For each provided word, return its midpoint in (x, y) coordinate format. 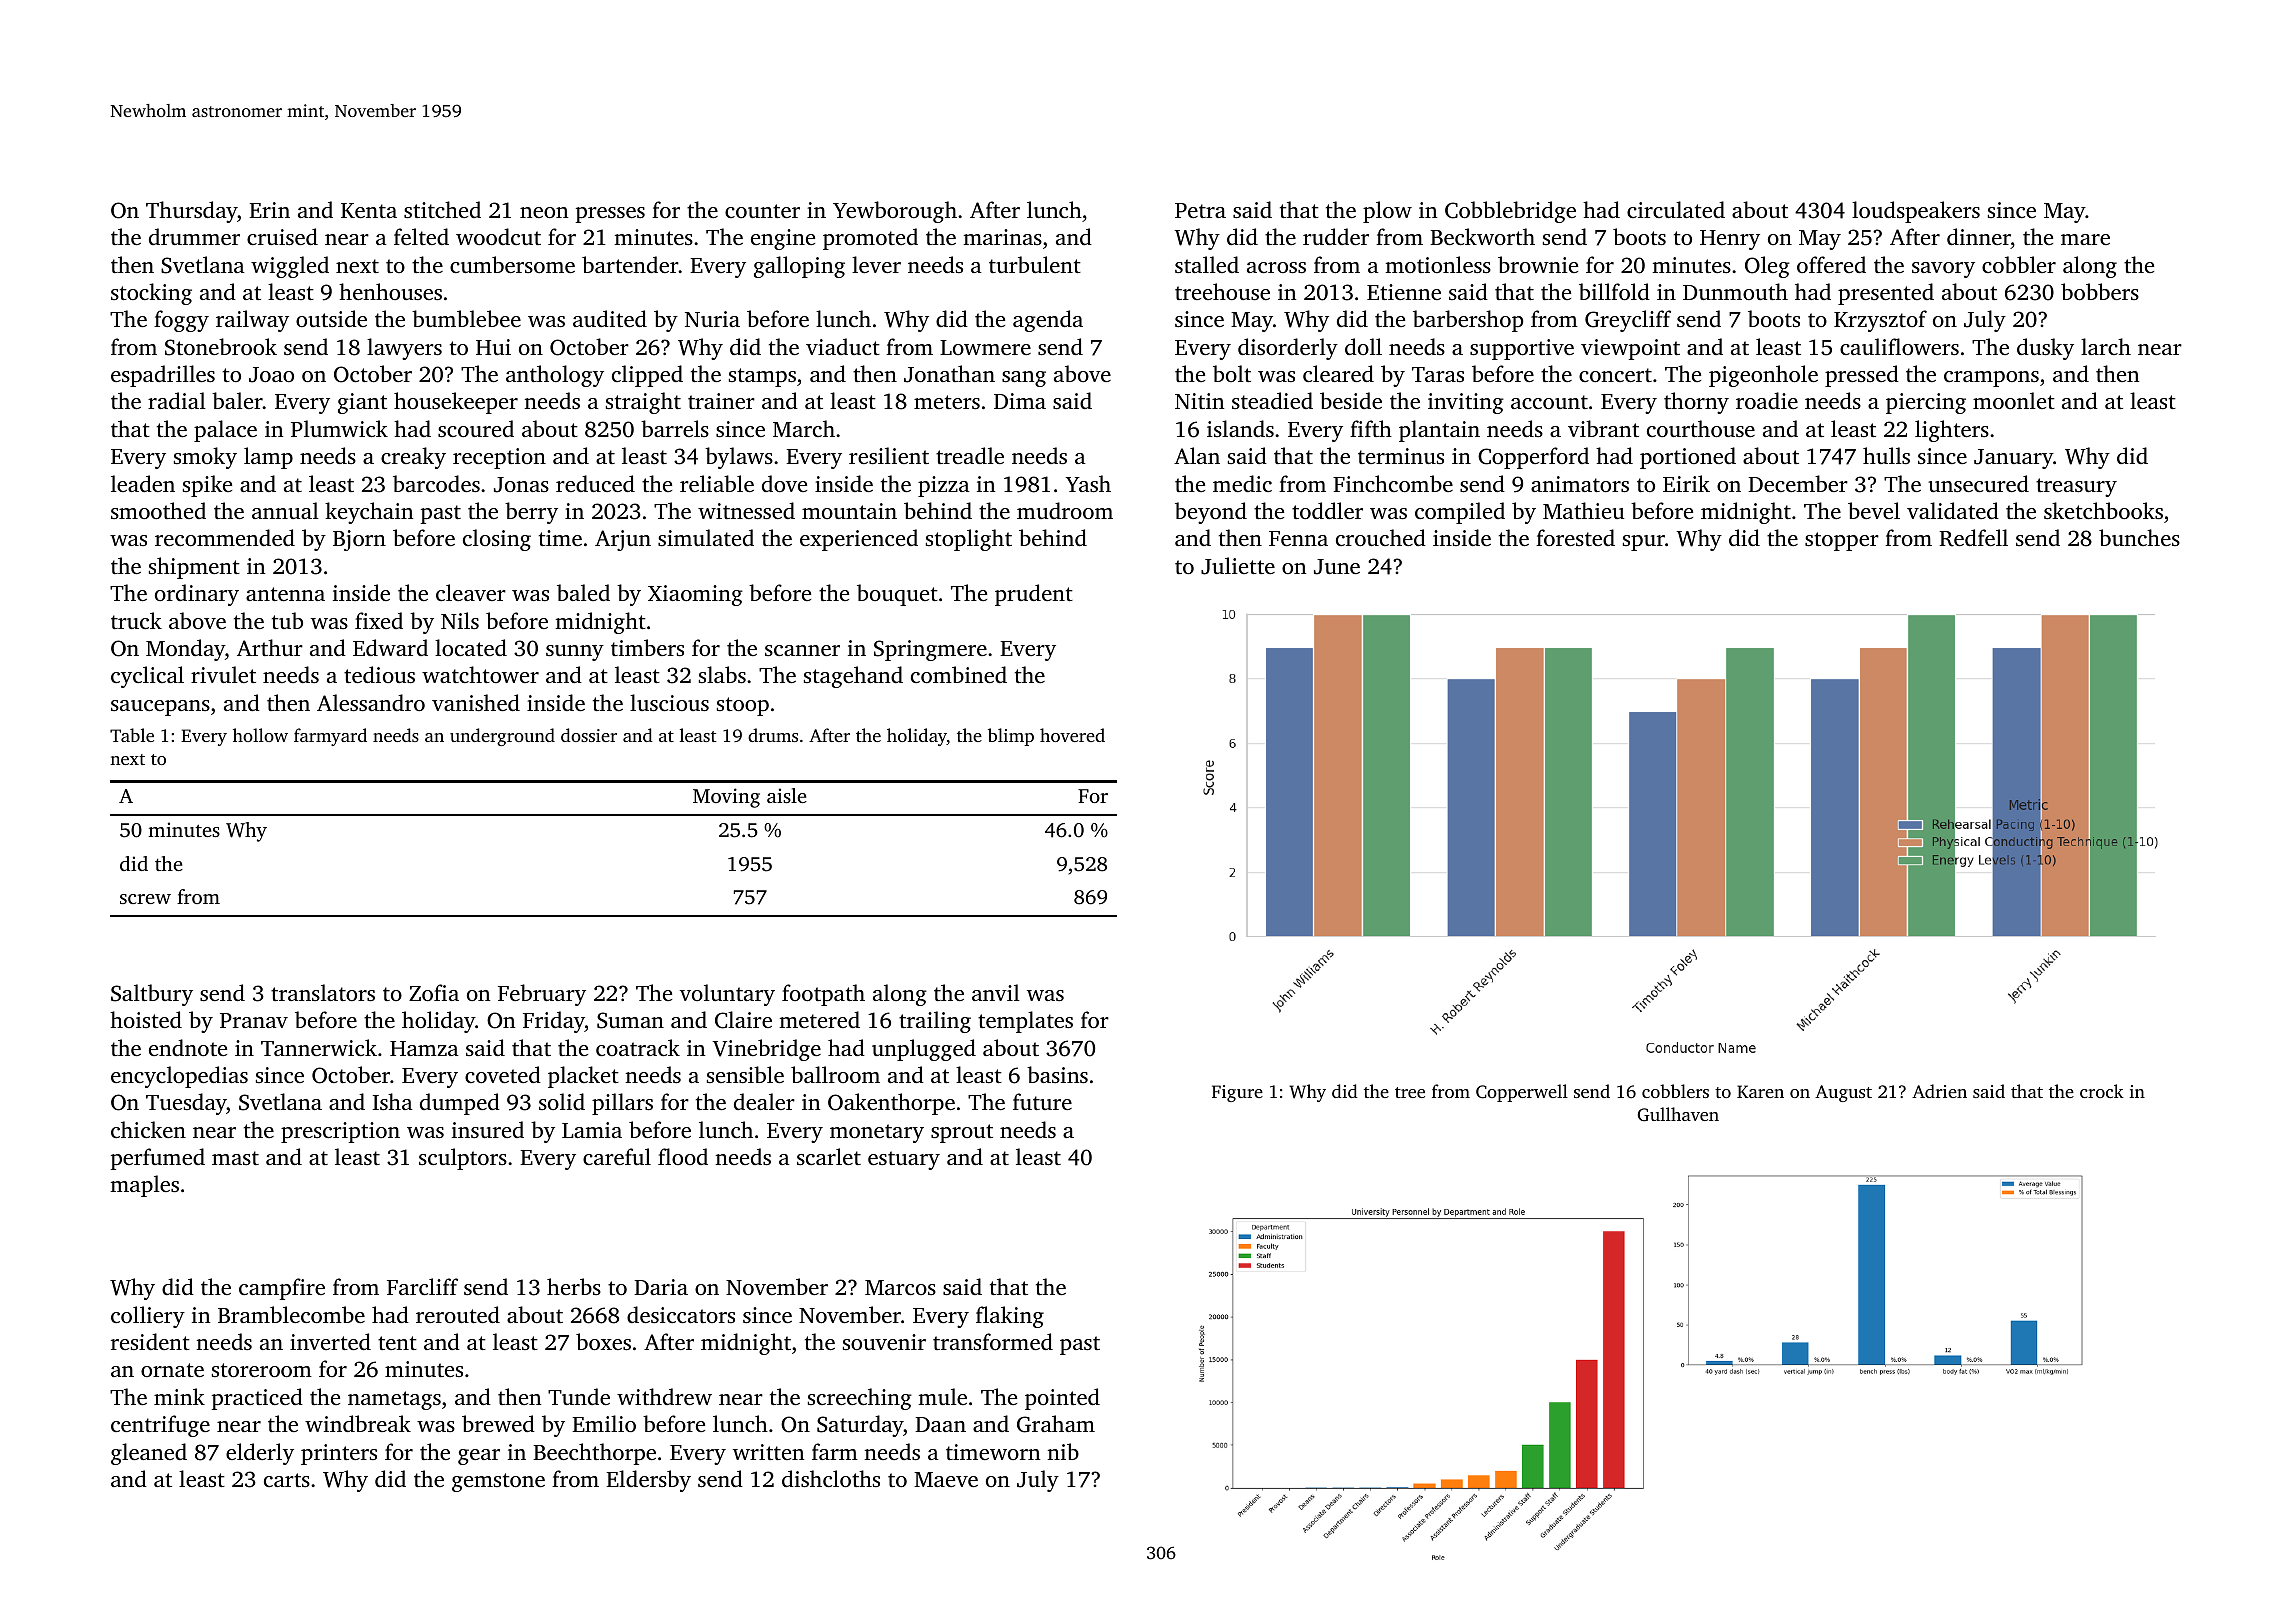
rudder (1336, 236)
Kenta (369, 210)
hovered (1072, 735)
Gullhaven (1678, 1114)
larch (2106, 346)
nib (1063, 1451)
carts (287, 1480)
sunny (575, 653)
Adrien (1939, 1091)
